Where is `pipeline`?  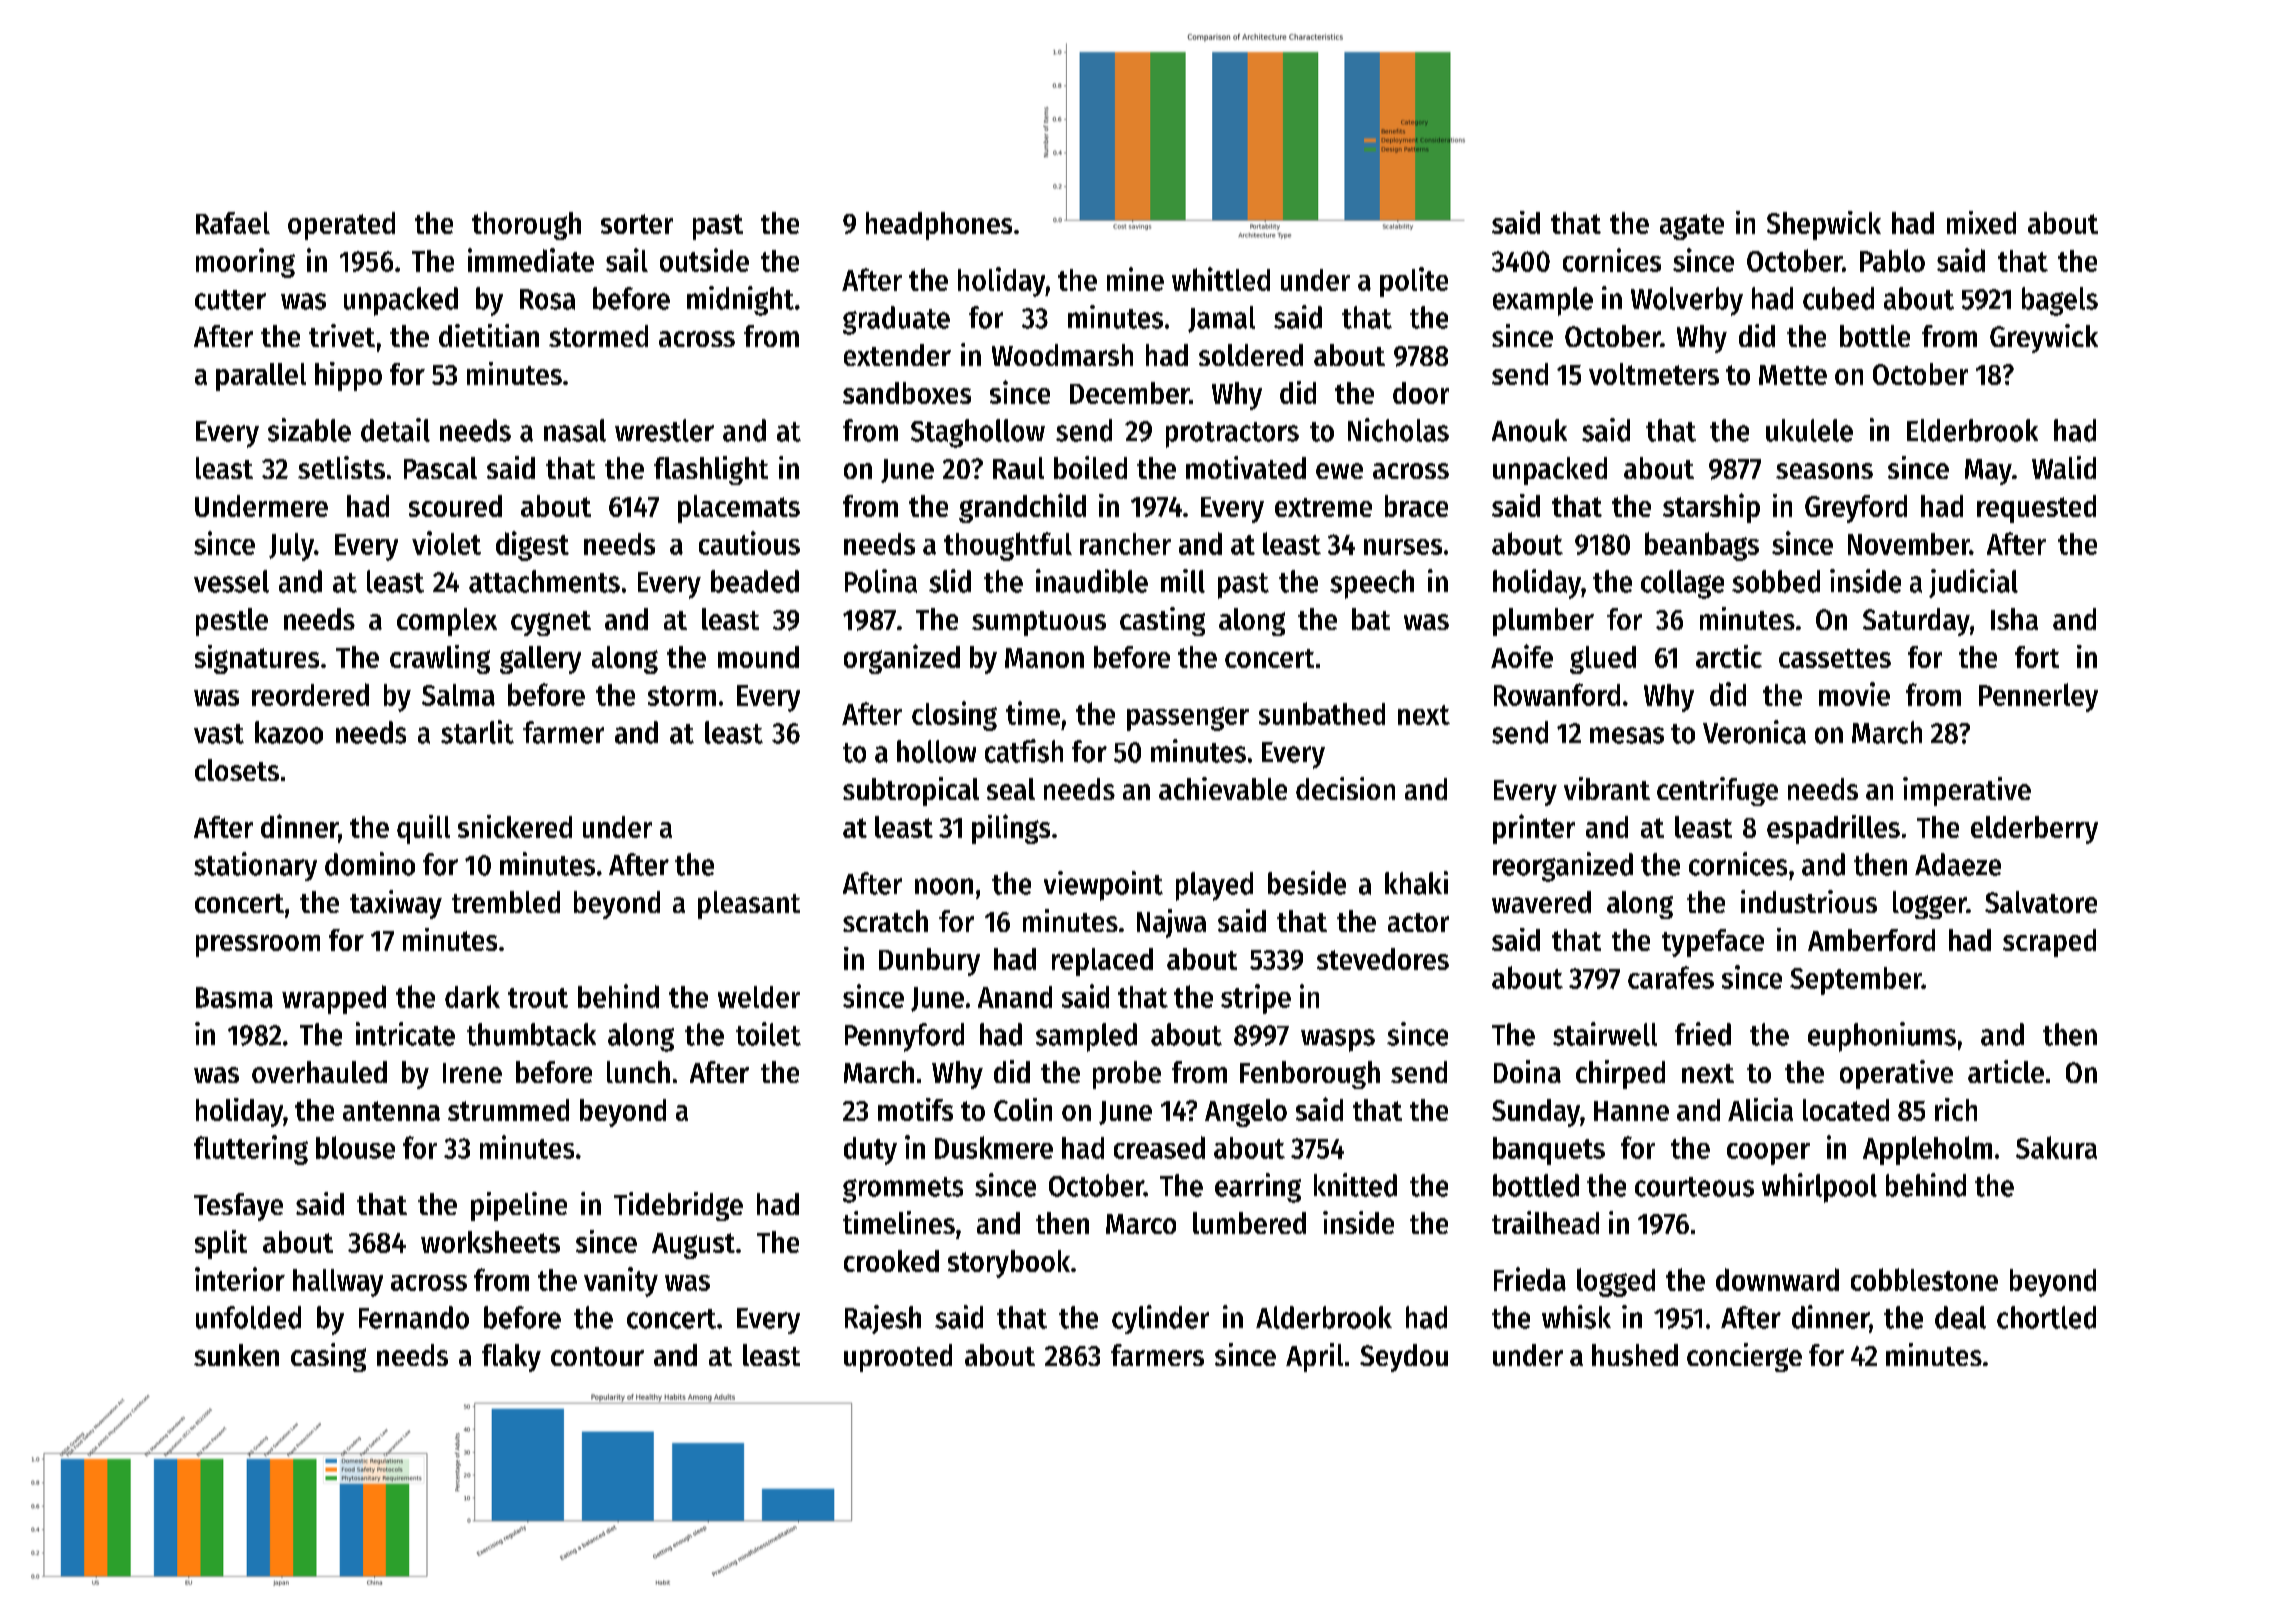
pipeline is located at coordinates (519, 1206).
